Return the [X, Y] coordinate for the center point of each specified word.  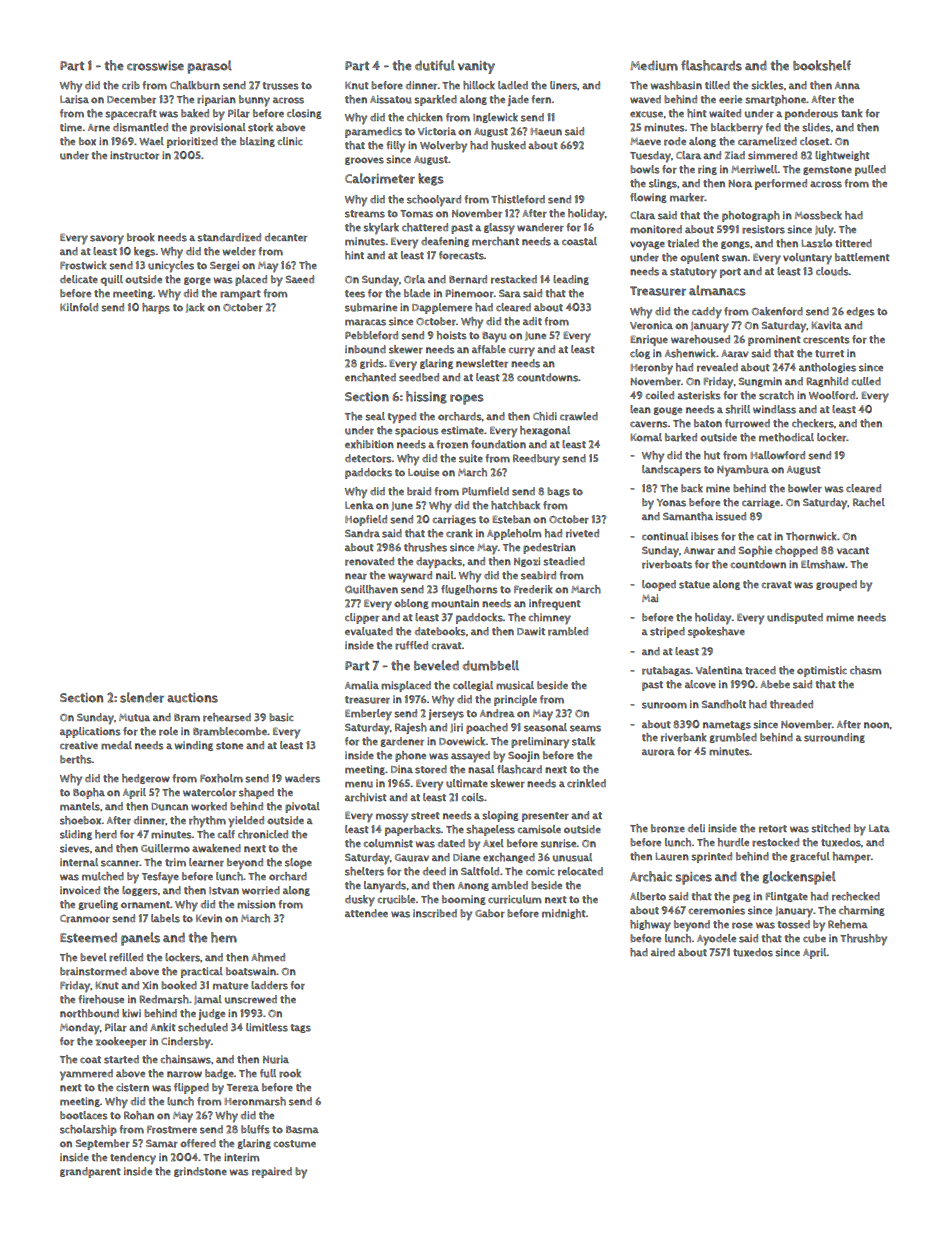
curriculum [514, 899]
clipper [362, 618]
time [71, 127]
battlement [862, 257]
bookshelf [822, 65]
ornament [145, 905]
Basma [302, 1130]
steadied [564, 561]
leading [571, 280]
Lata [879, 828]
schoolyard [434, 201]
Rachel [869, 502]
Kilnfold [79, 307]
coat [90, 1060]
